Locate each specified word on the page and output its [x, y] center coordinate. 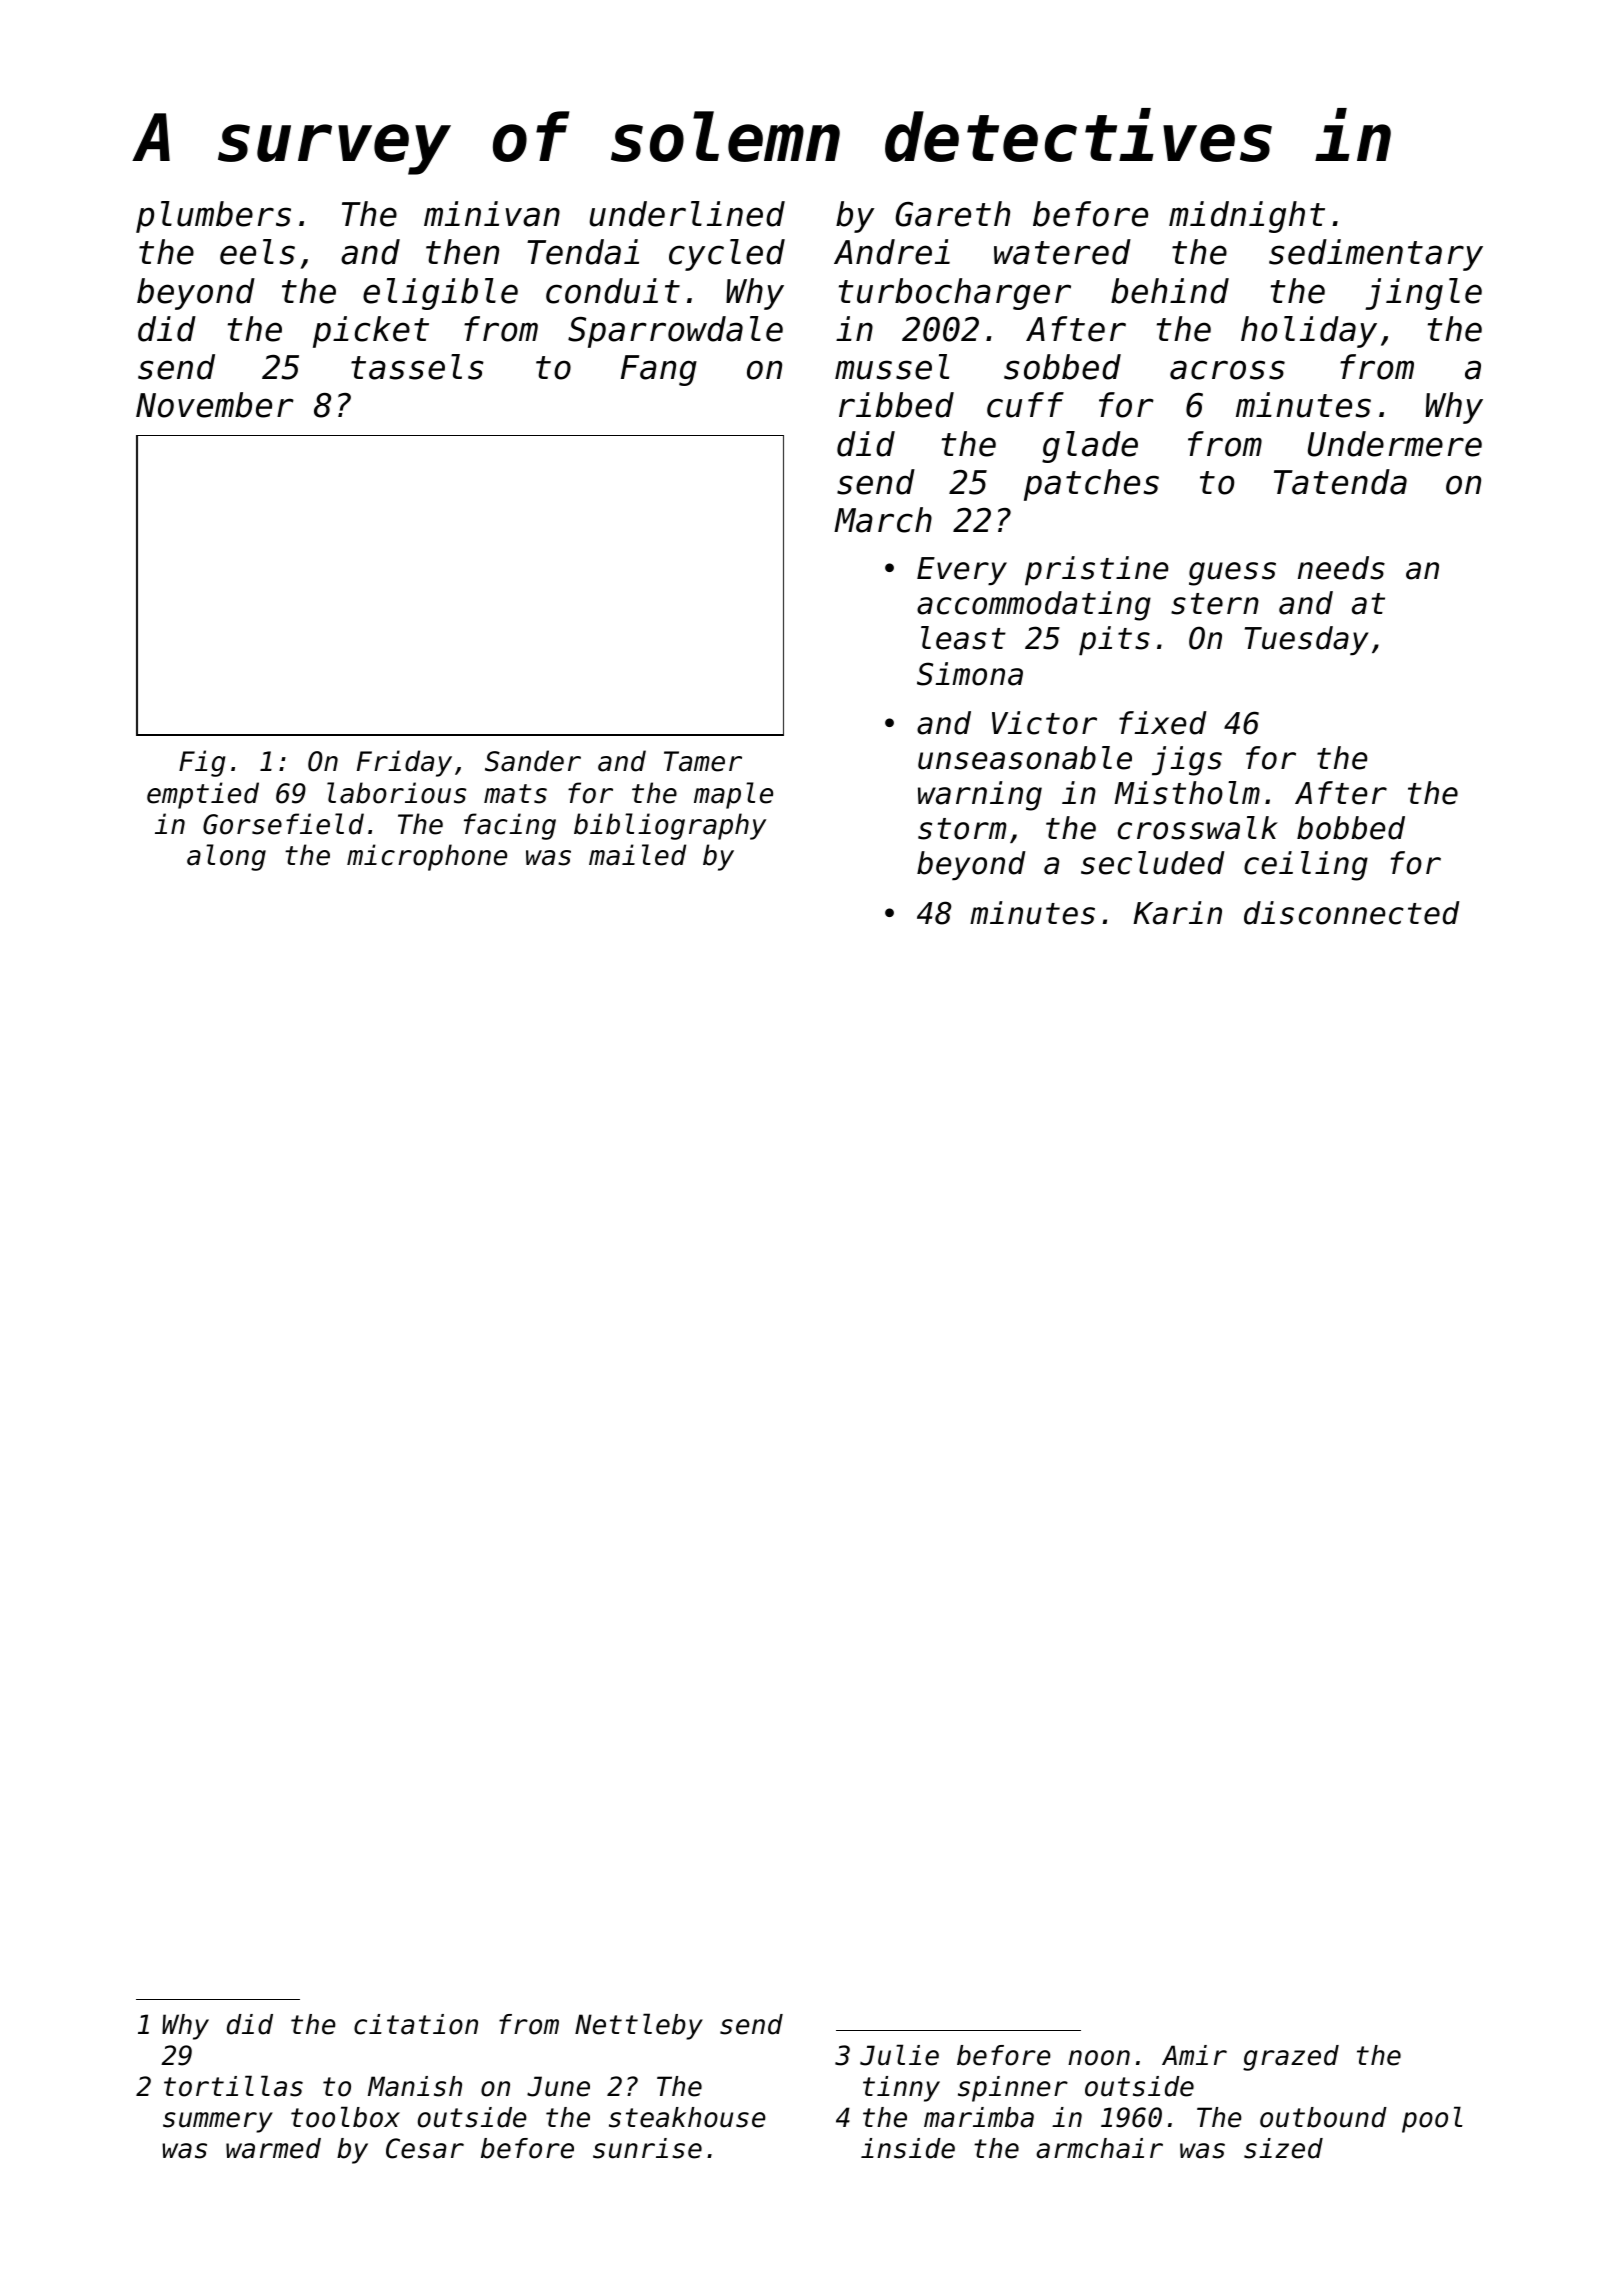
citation [416, 2024]
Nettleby [639, 2026]
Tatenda [1340, 482]
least [963, 638]
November [215, 405]
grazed [1291, 2058]
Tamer [703, 761]
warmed [273, 2148]
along [226, 857]
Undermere [1395, 444]
